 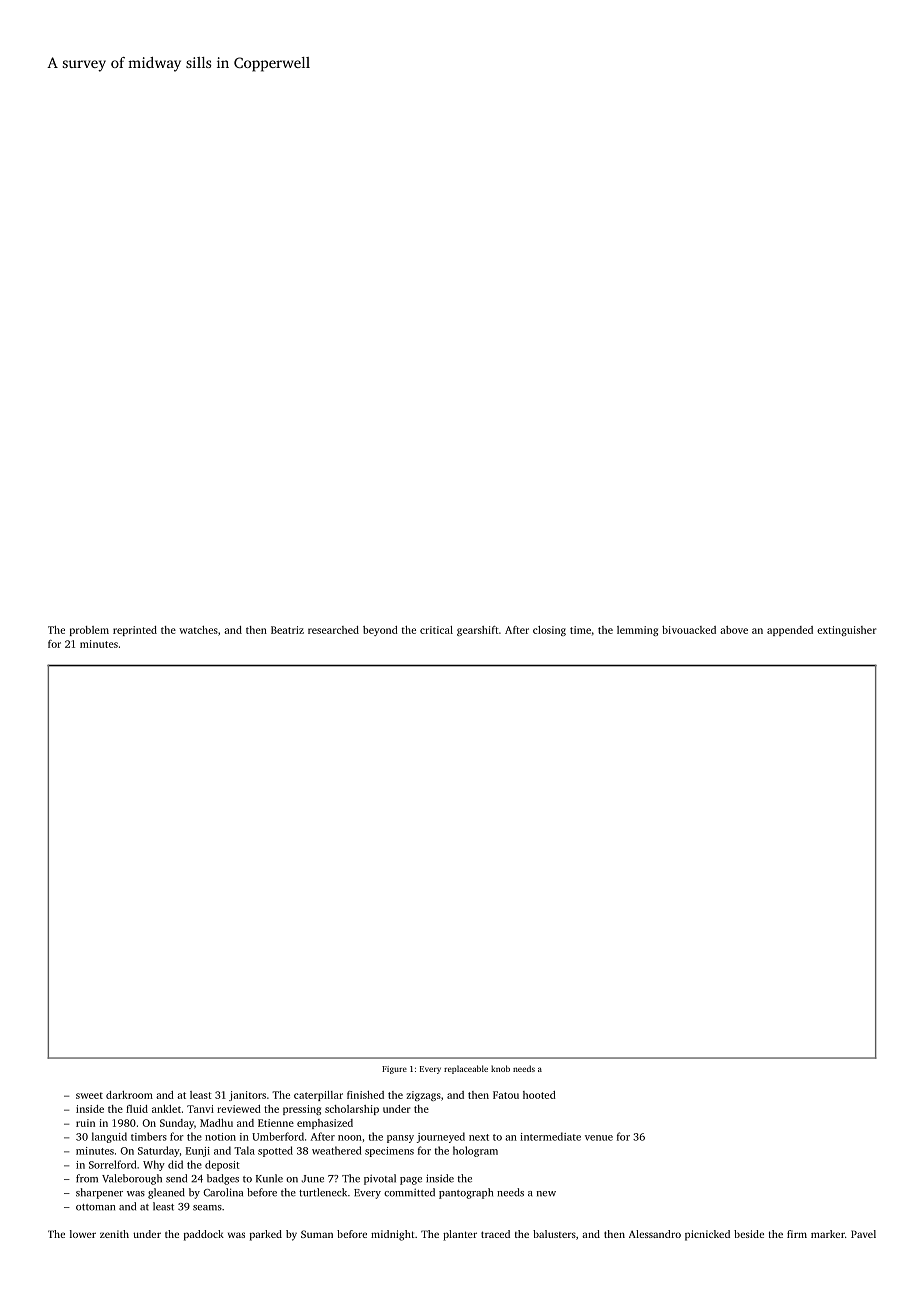 What do you see at coordinates (287, 630) in the document?
I see `Beatriz` at bounding box center [287, 630].
